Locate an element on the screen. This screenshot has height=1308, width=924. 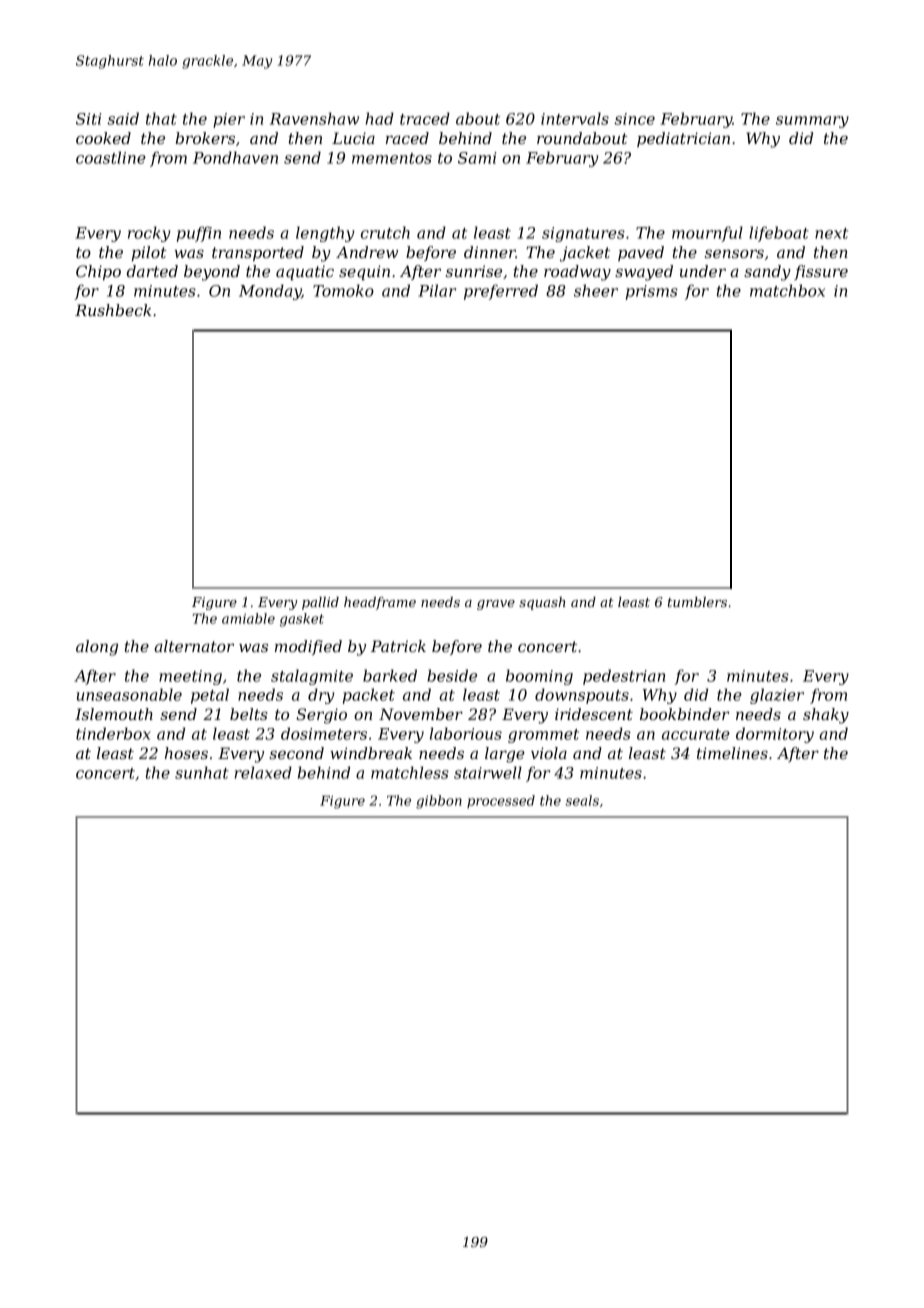
Tomoko is located at coordinates (343, 290).
